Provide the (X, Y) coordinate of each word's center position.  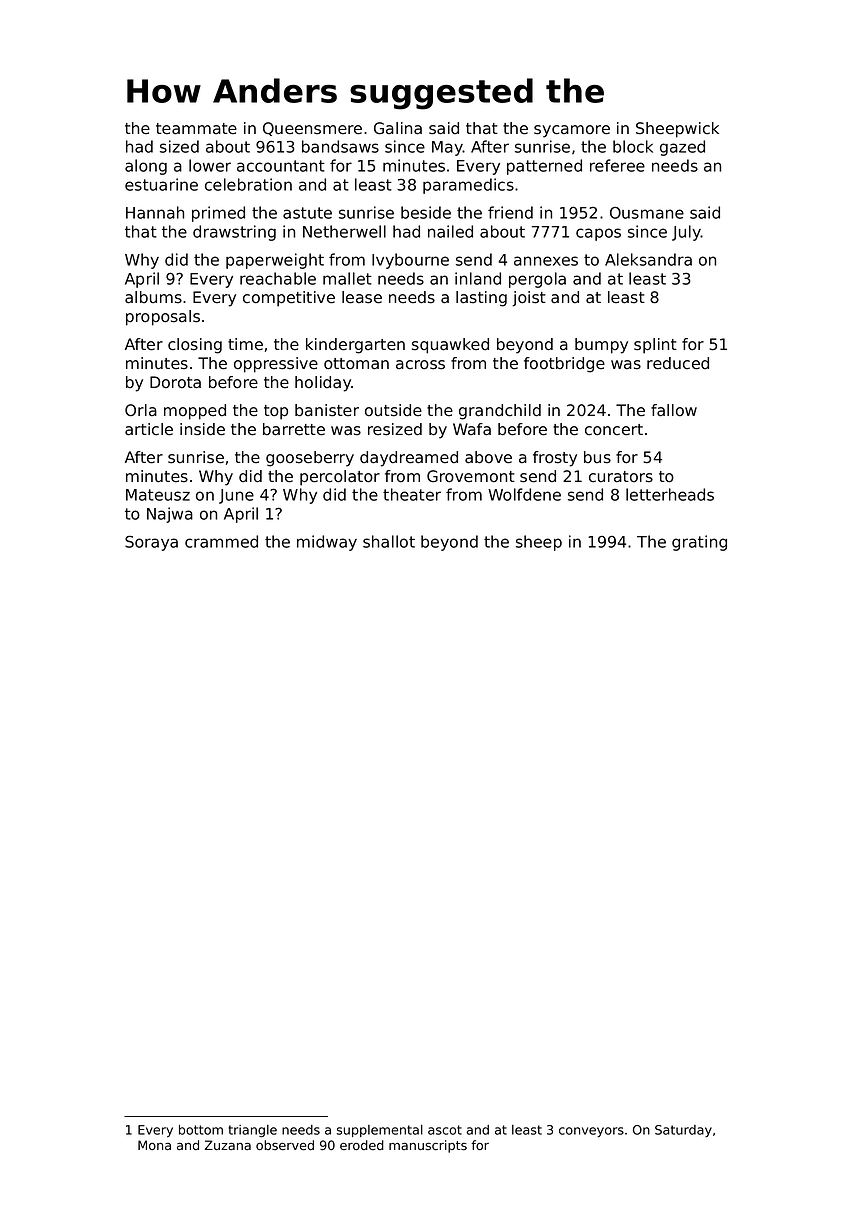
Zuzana (228, 1145)
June (236, 496)
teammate (196, 129)
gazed (682, 148)
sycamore (572, 131)
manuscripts (428, 1146)
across (420, 365)
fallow (674, 410)
